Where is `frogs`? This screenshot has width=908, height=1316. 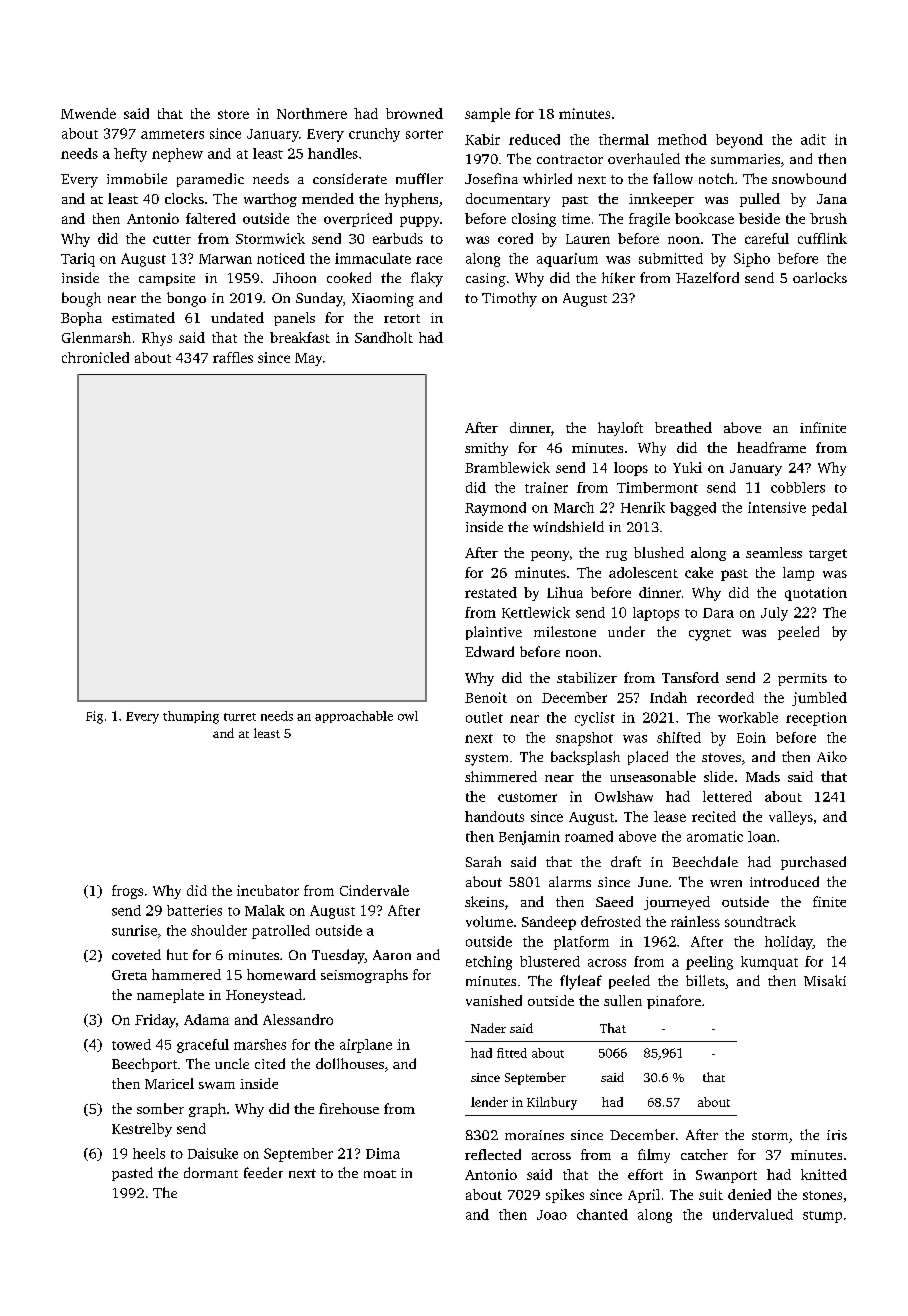 frogs is located at coordinates (127, 892).
